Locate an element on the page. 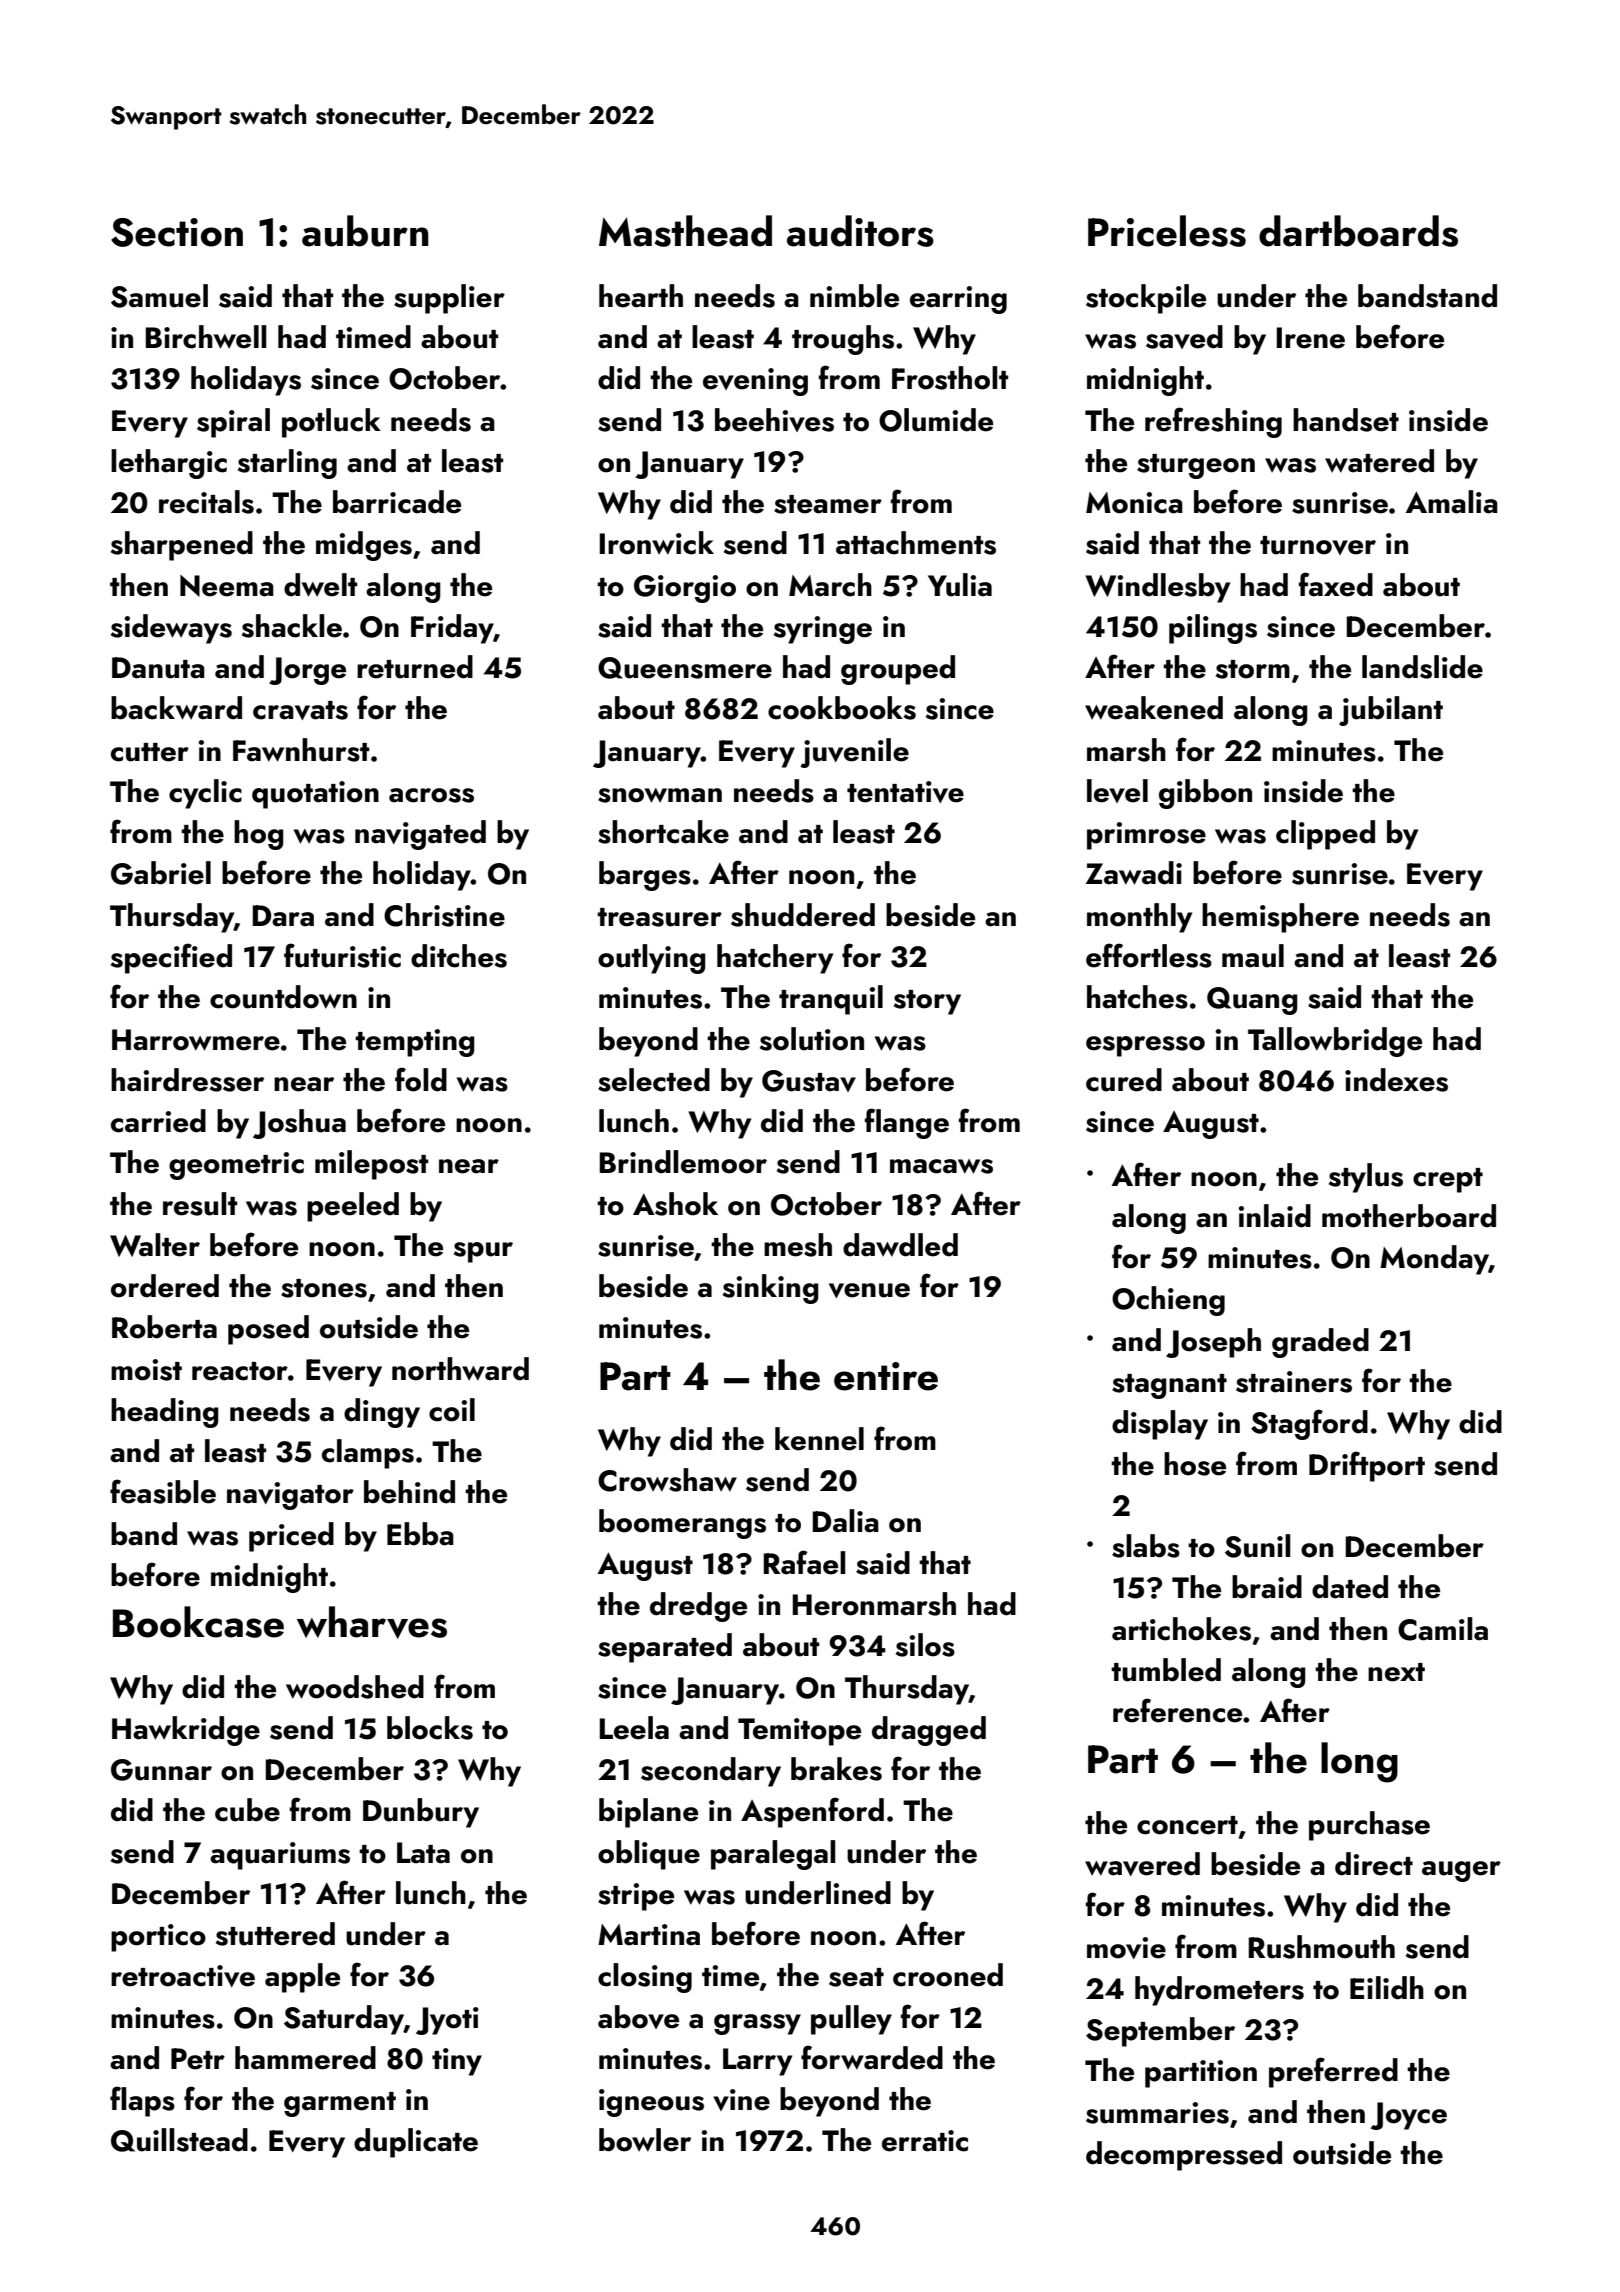 Image resolution: width=1620 pixels, height=2292 pixels. indexes is located at coordinates (1396, 1080).
